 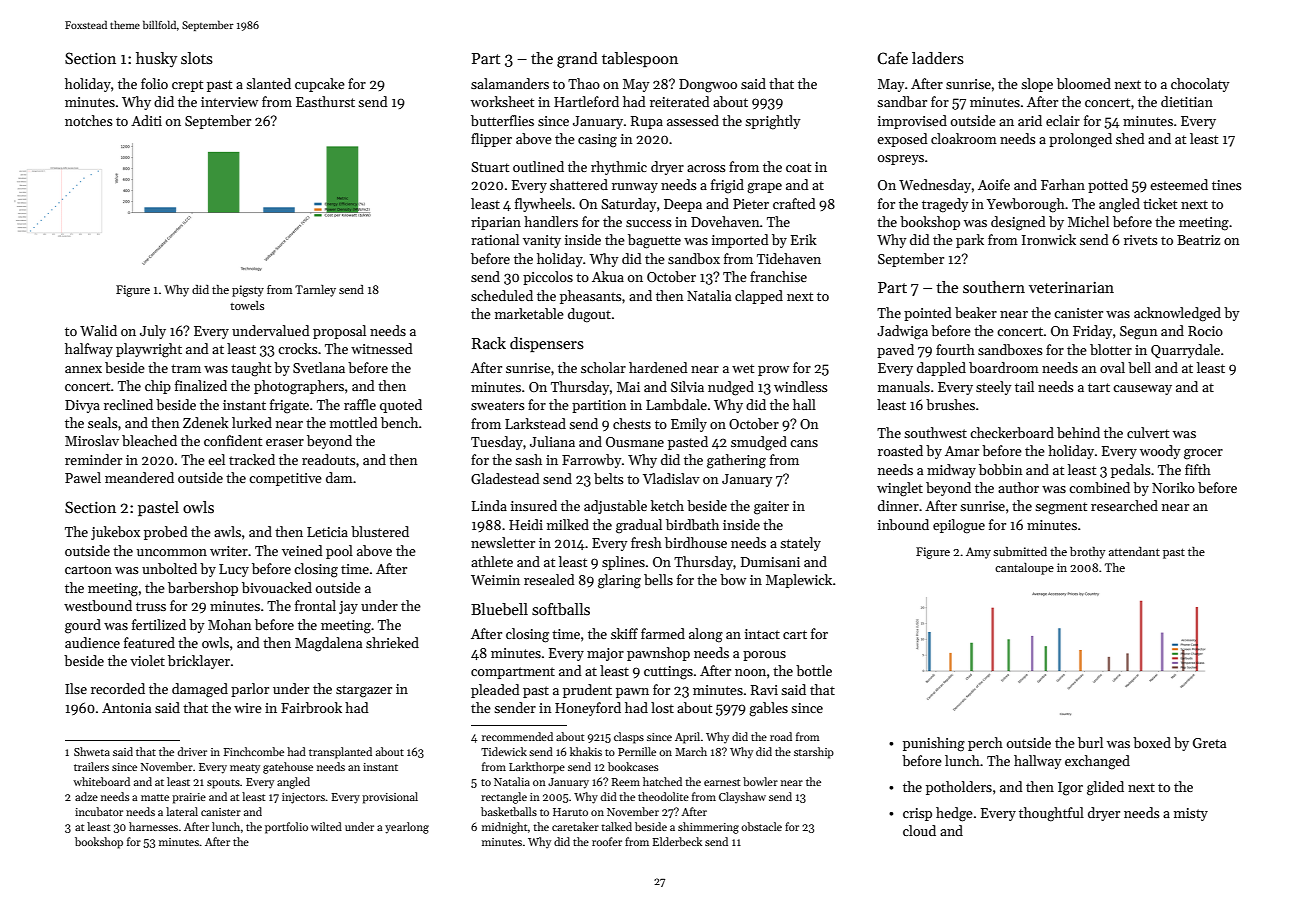 What do you see at coordinates (354, 422) in the screenshot?
I see `mottled` at bounding box center [354, 422].
